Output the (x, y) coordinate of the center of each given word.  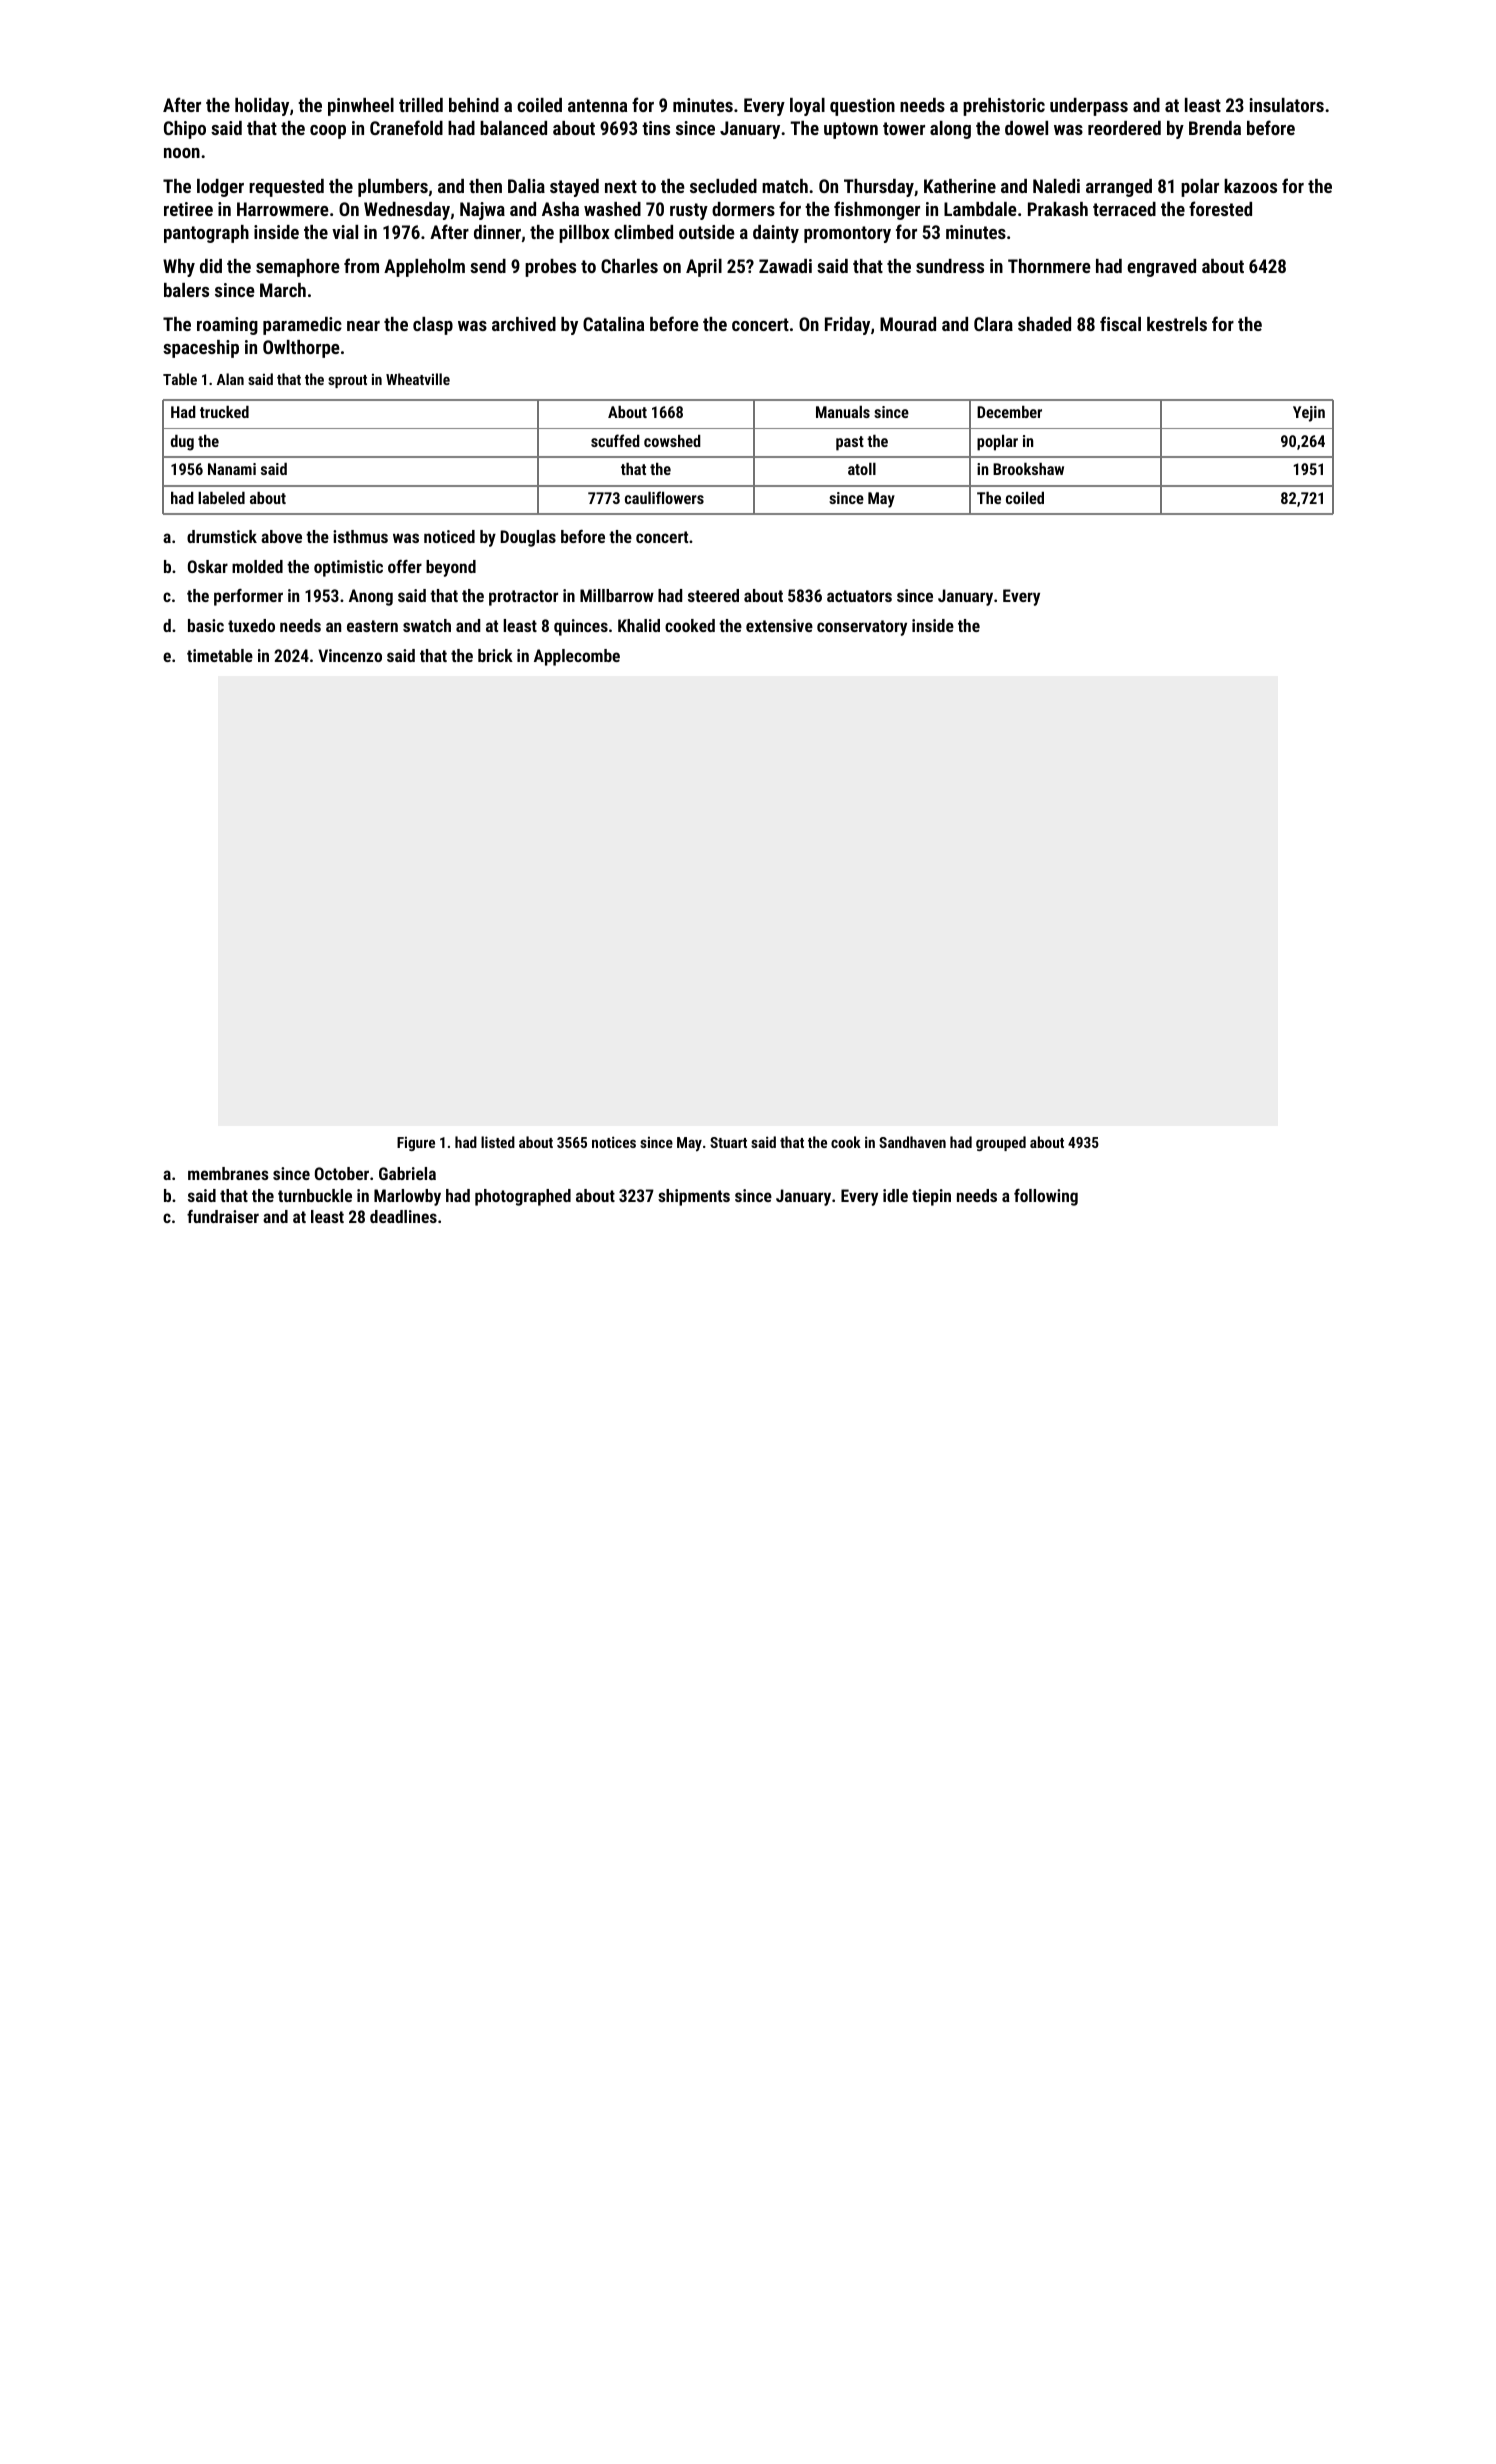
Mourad (908, 324)
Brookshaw (1028, 468)
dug (182, 443)
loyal (807, 107)
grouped (1001, 1143)
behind (474, 105)
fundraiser (223, 1216)
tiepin (931, 1197)
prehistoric (1004, 107)
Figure (416, 1144)
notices (614, 1142)
